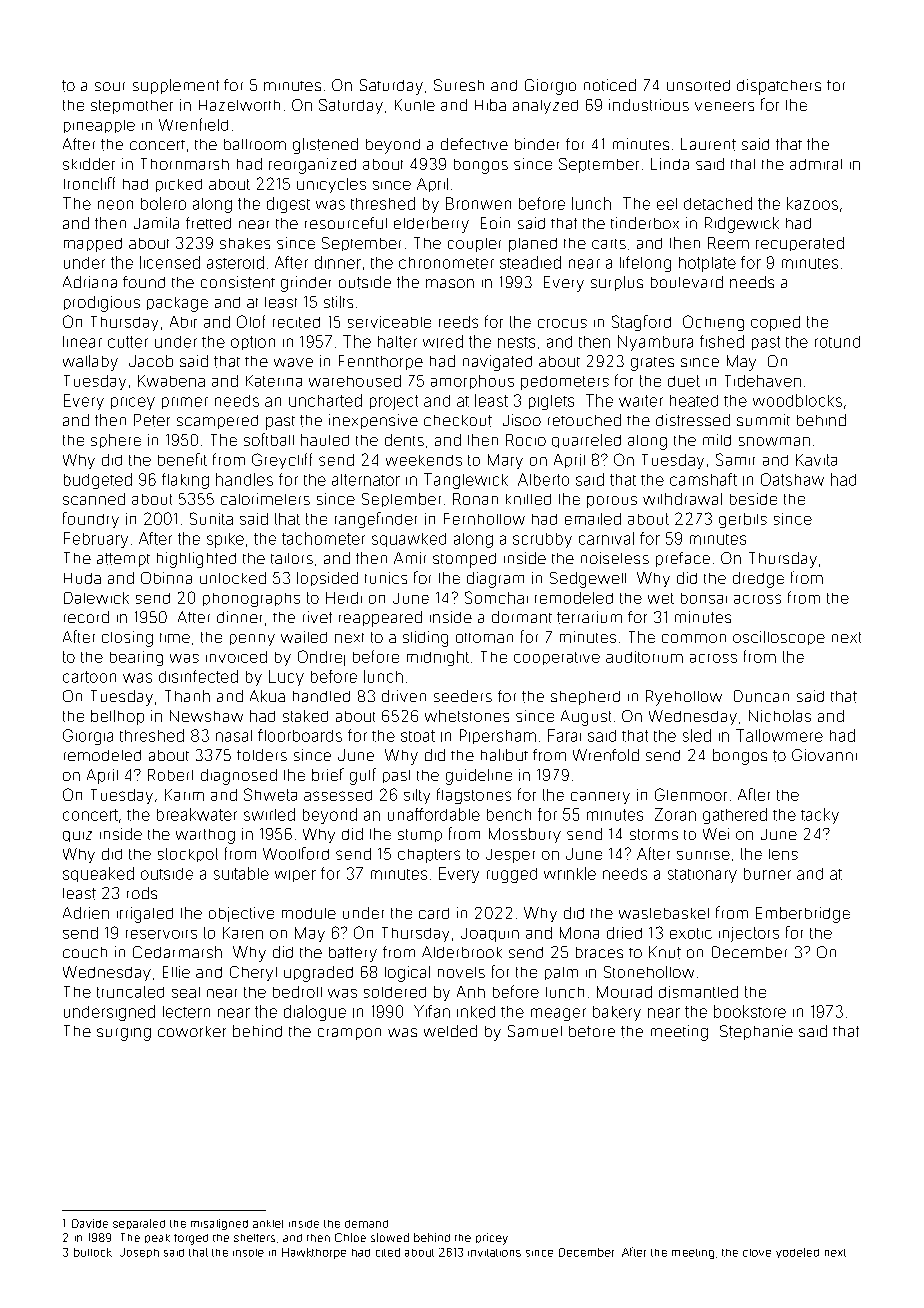  Describe the element at coordinates (753, 499) in the screenshot. I see `beside` at that location.
